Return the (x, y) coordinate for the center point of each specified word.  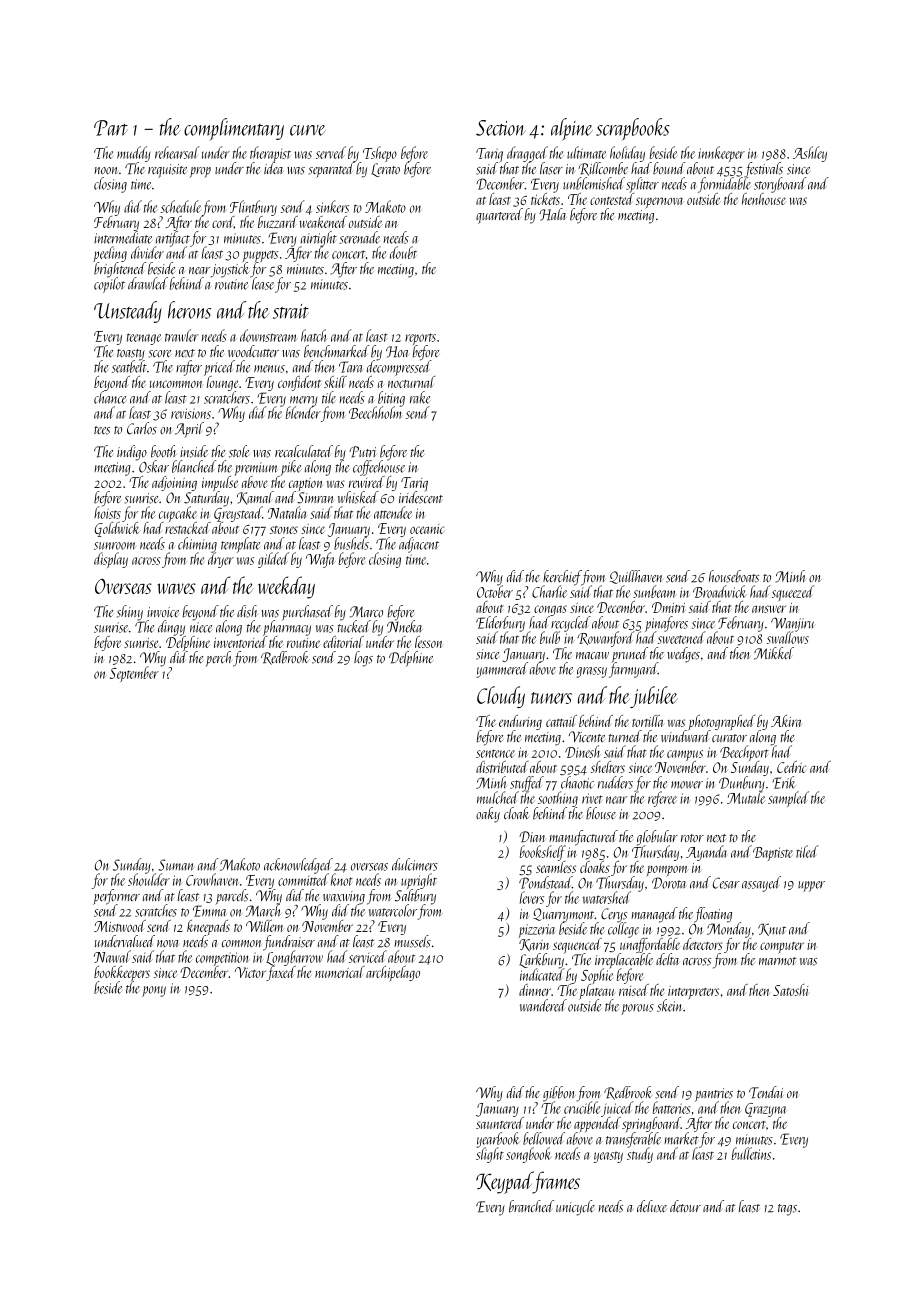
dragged (527, 154)
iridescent (421, 498)
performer (116, 897)
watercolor (392, 910)
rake (420, 397)
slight (490, 1155)
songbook (528, 1155)
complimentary (234, 129)
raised (634, 990)
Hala (552, 214)
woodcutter (253, 351)
